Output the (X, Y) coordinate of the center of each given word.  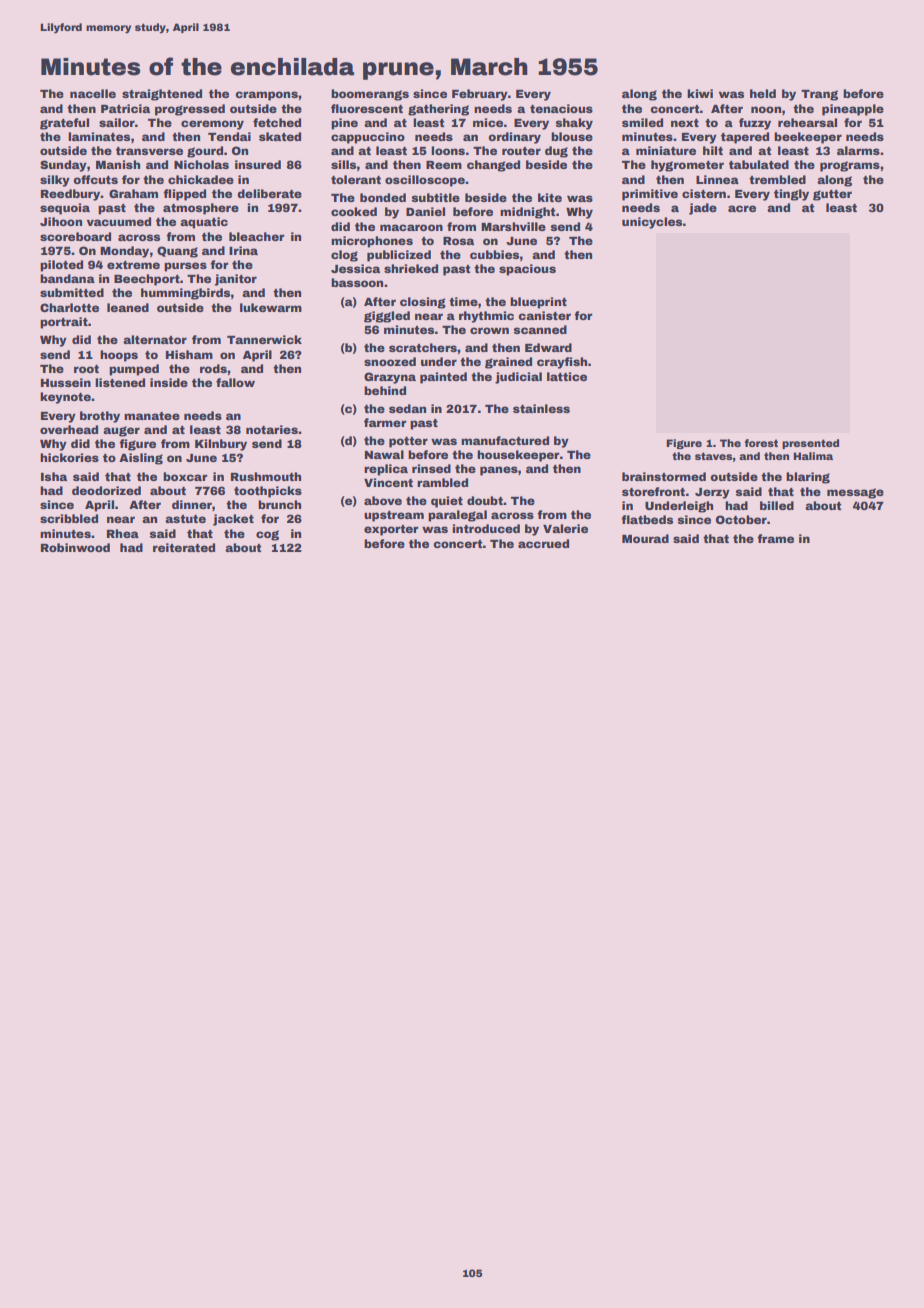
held (763, 93)
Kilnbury (221, 445)
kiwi (700, 93)
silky (55, 181)
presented (810, 444)
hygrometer (687, 166)
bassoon (357, 282)
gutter (832, 195)
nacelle (93, 93)
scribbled (69, 518)
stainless (541, 408)
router (521, 151)
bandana (67, 278)
